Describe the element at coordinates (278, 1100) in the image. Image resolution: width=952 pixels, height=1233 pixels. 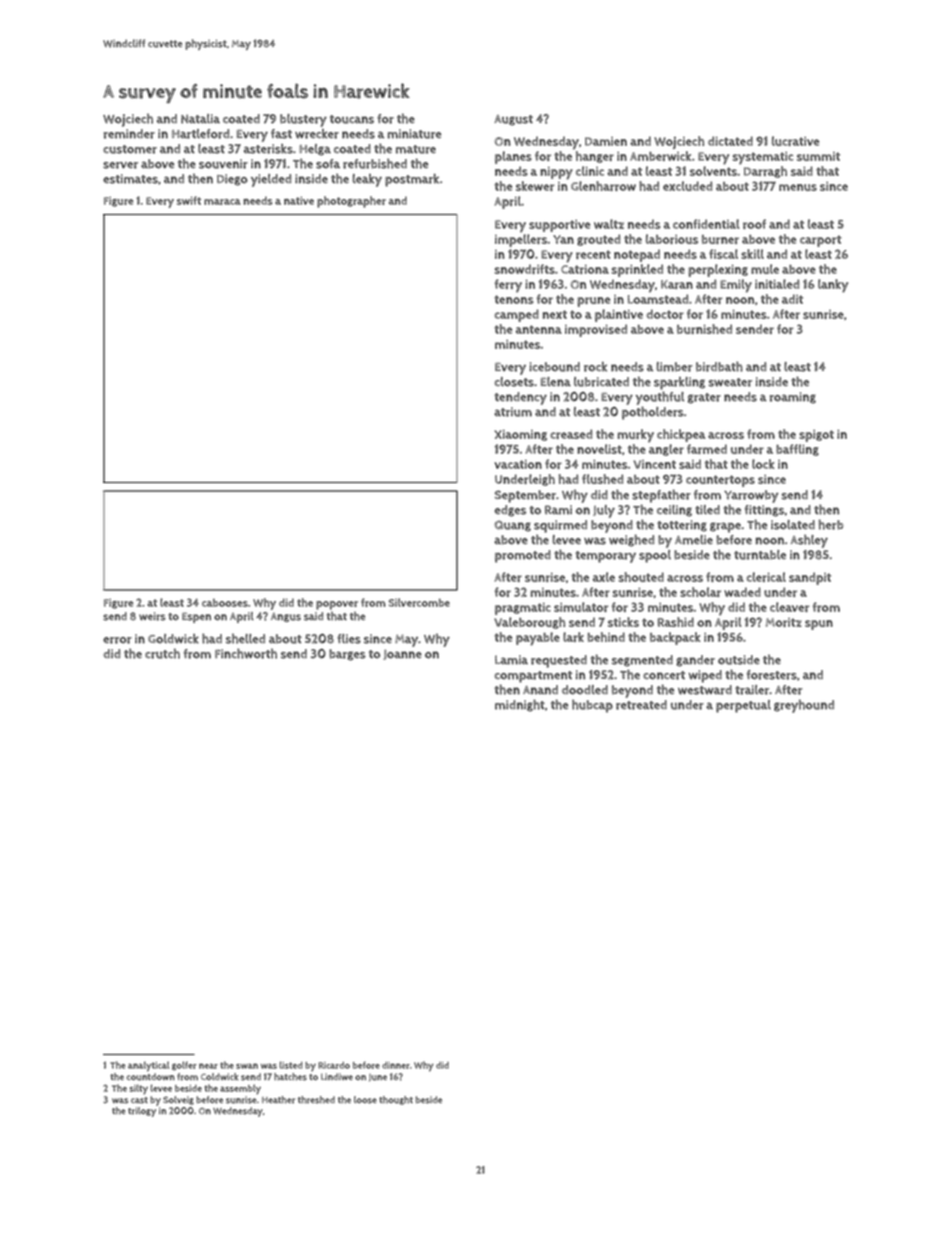
I see `Heather` at that location.
